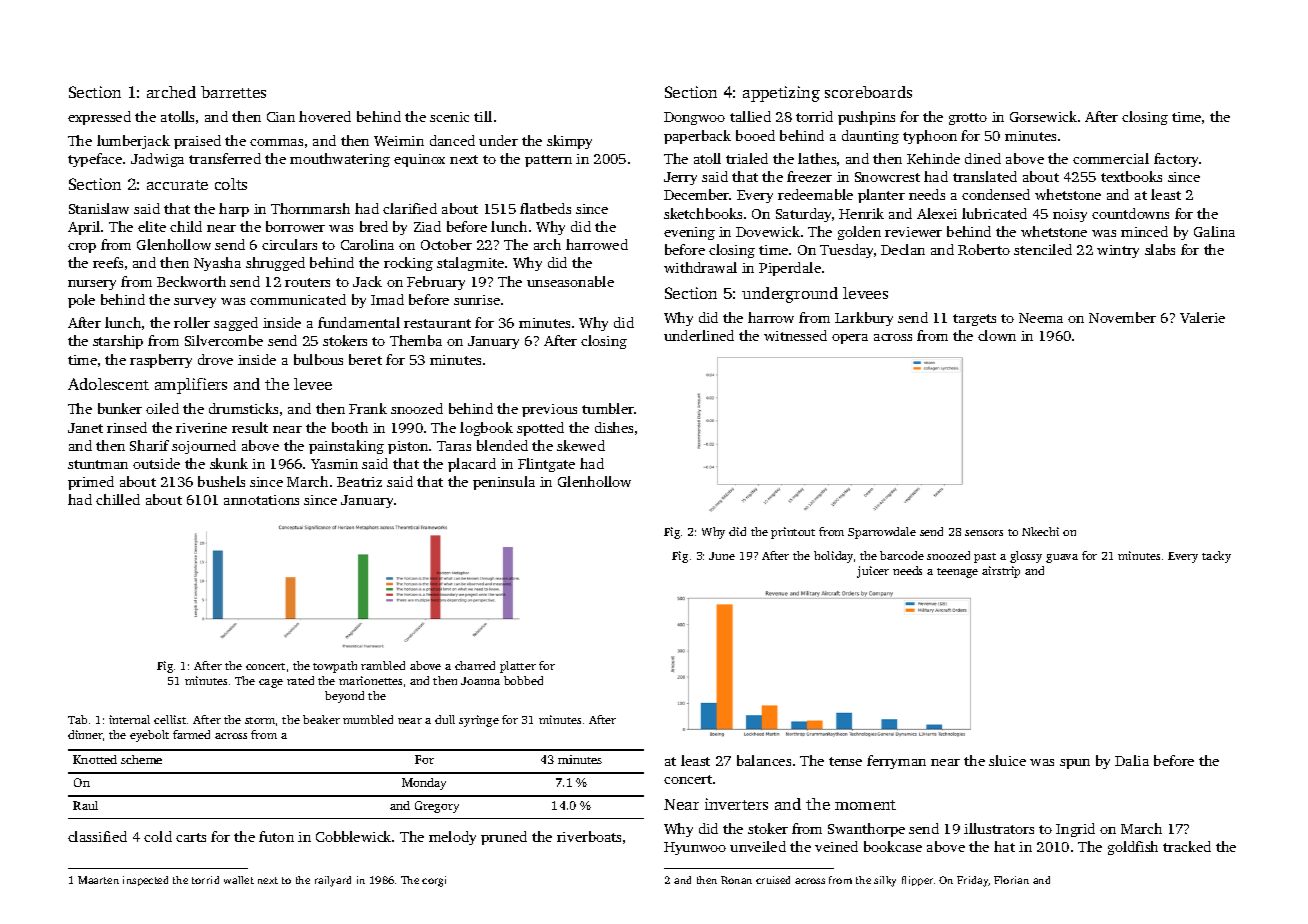 This screenshot has height=924, width=1308. What do you see at coordinates (221, 481) in the screenshot?
I see `bushels` at bounding box center [221, 481].
